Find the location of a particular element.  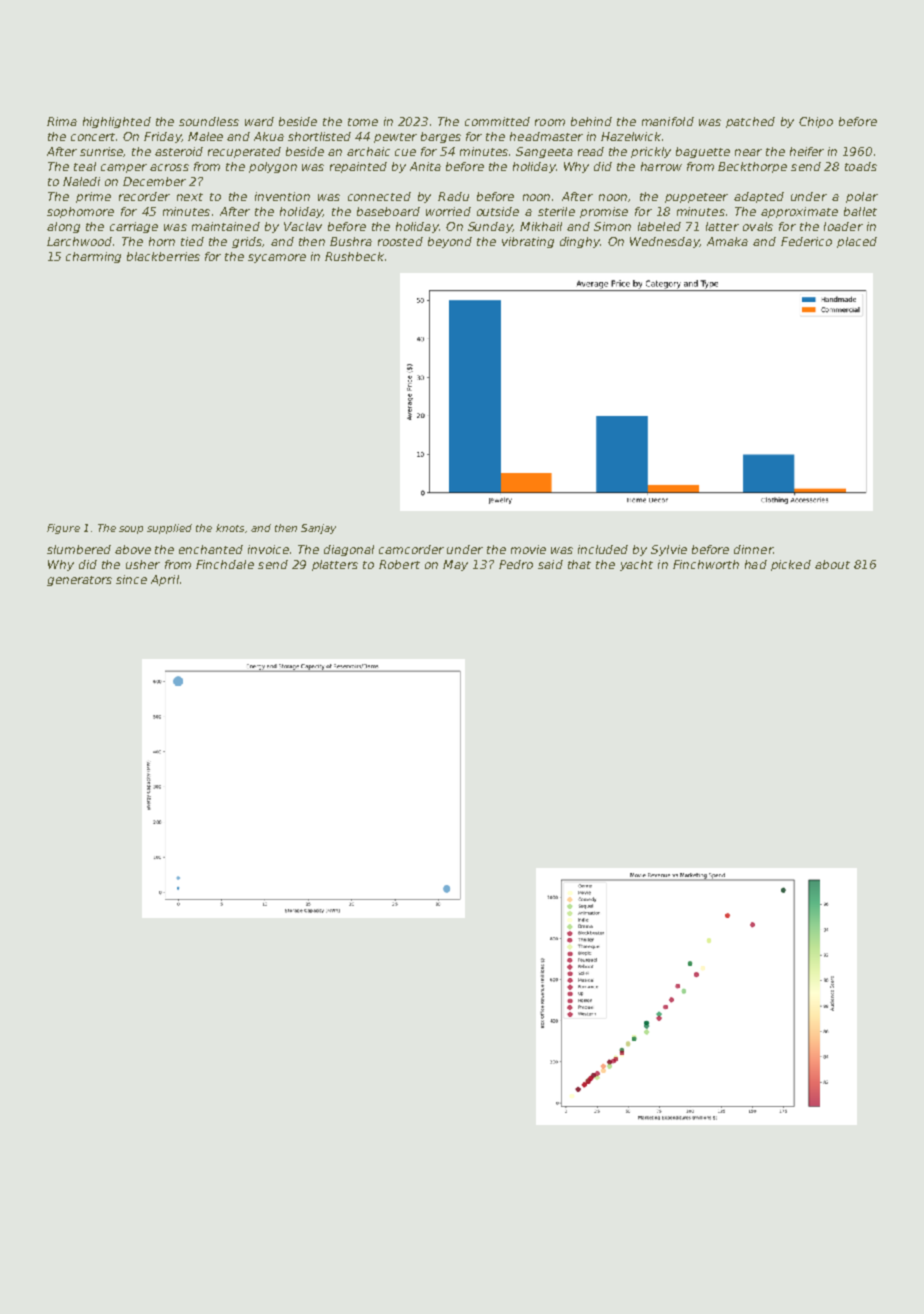

room is located at coordinates (550, 122).
